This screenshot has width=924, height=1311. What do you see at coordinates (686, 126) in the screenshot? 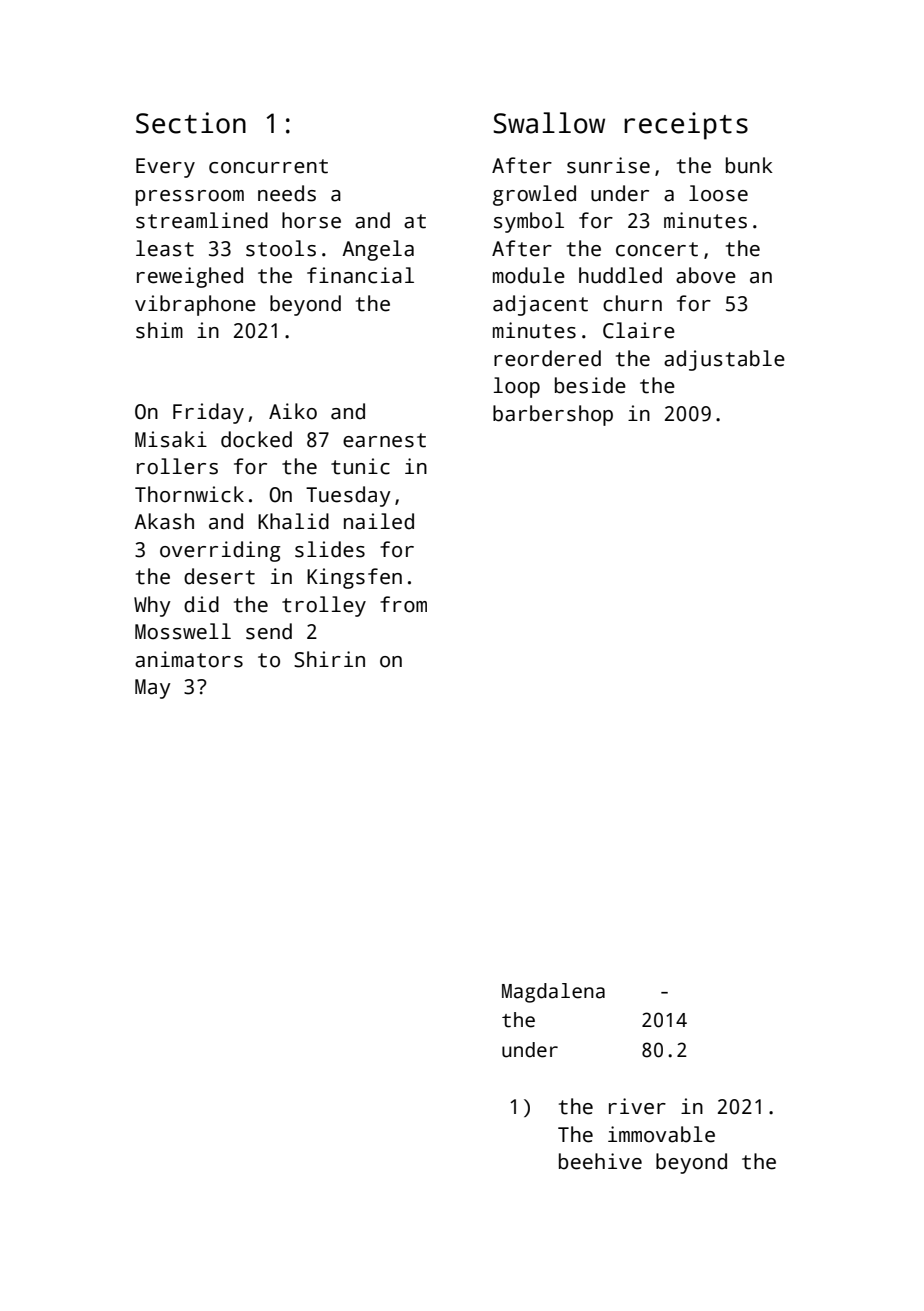
I see `receipts` at bounding box center [686, 126].
